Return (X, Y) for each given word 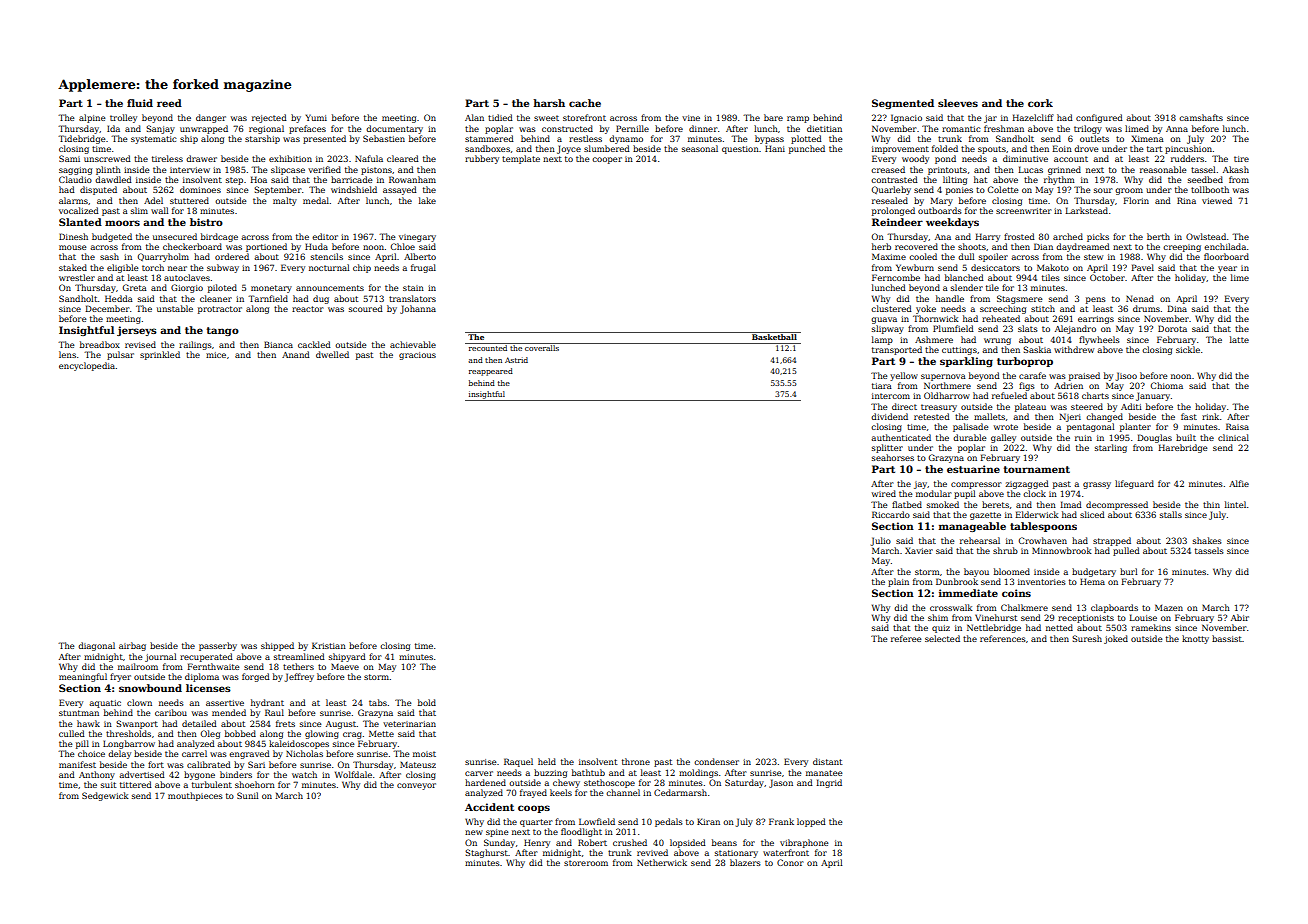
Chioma (1167, 385)
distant (828, 761)
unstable (175, 308)
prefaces (307, 129)
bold (427, 702)
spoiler (993, 257)
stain (413, 288)
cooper (607, 160)
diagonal (96, 646)
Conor (790, 862)
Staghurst (486, 853)
